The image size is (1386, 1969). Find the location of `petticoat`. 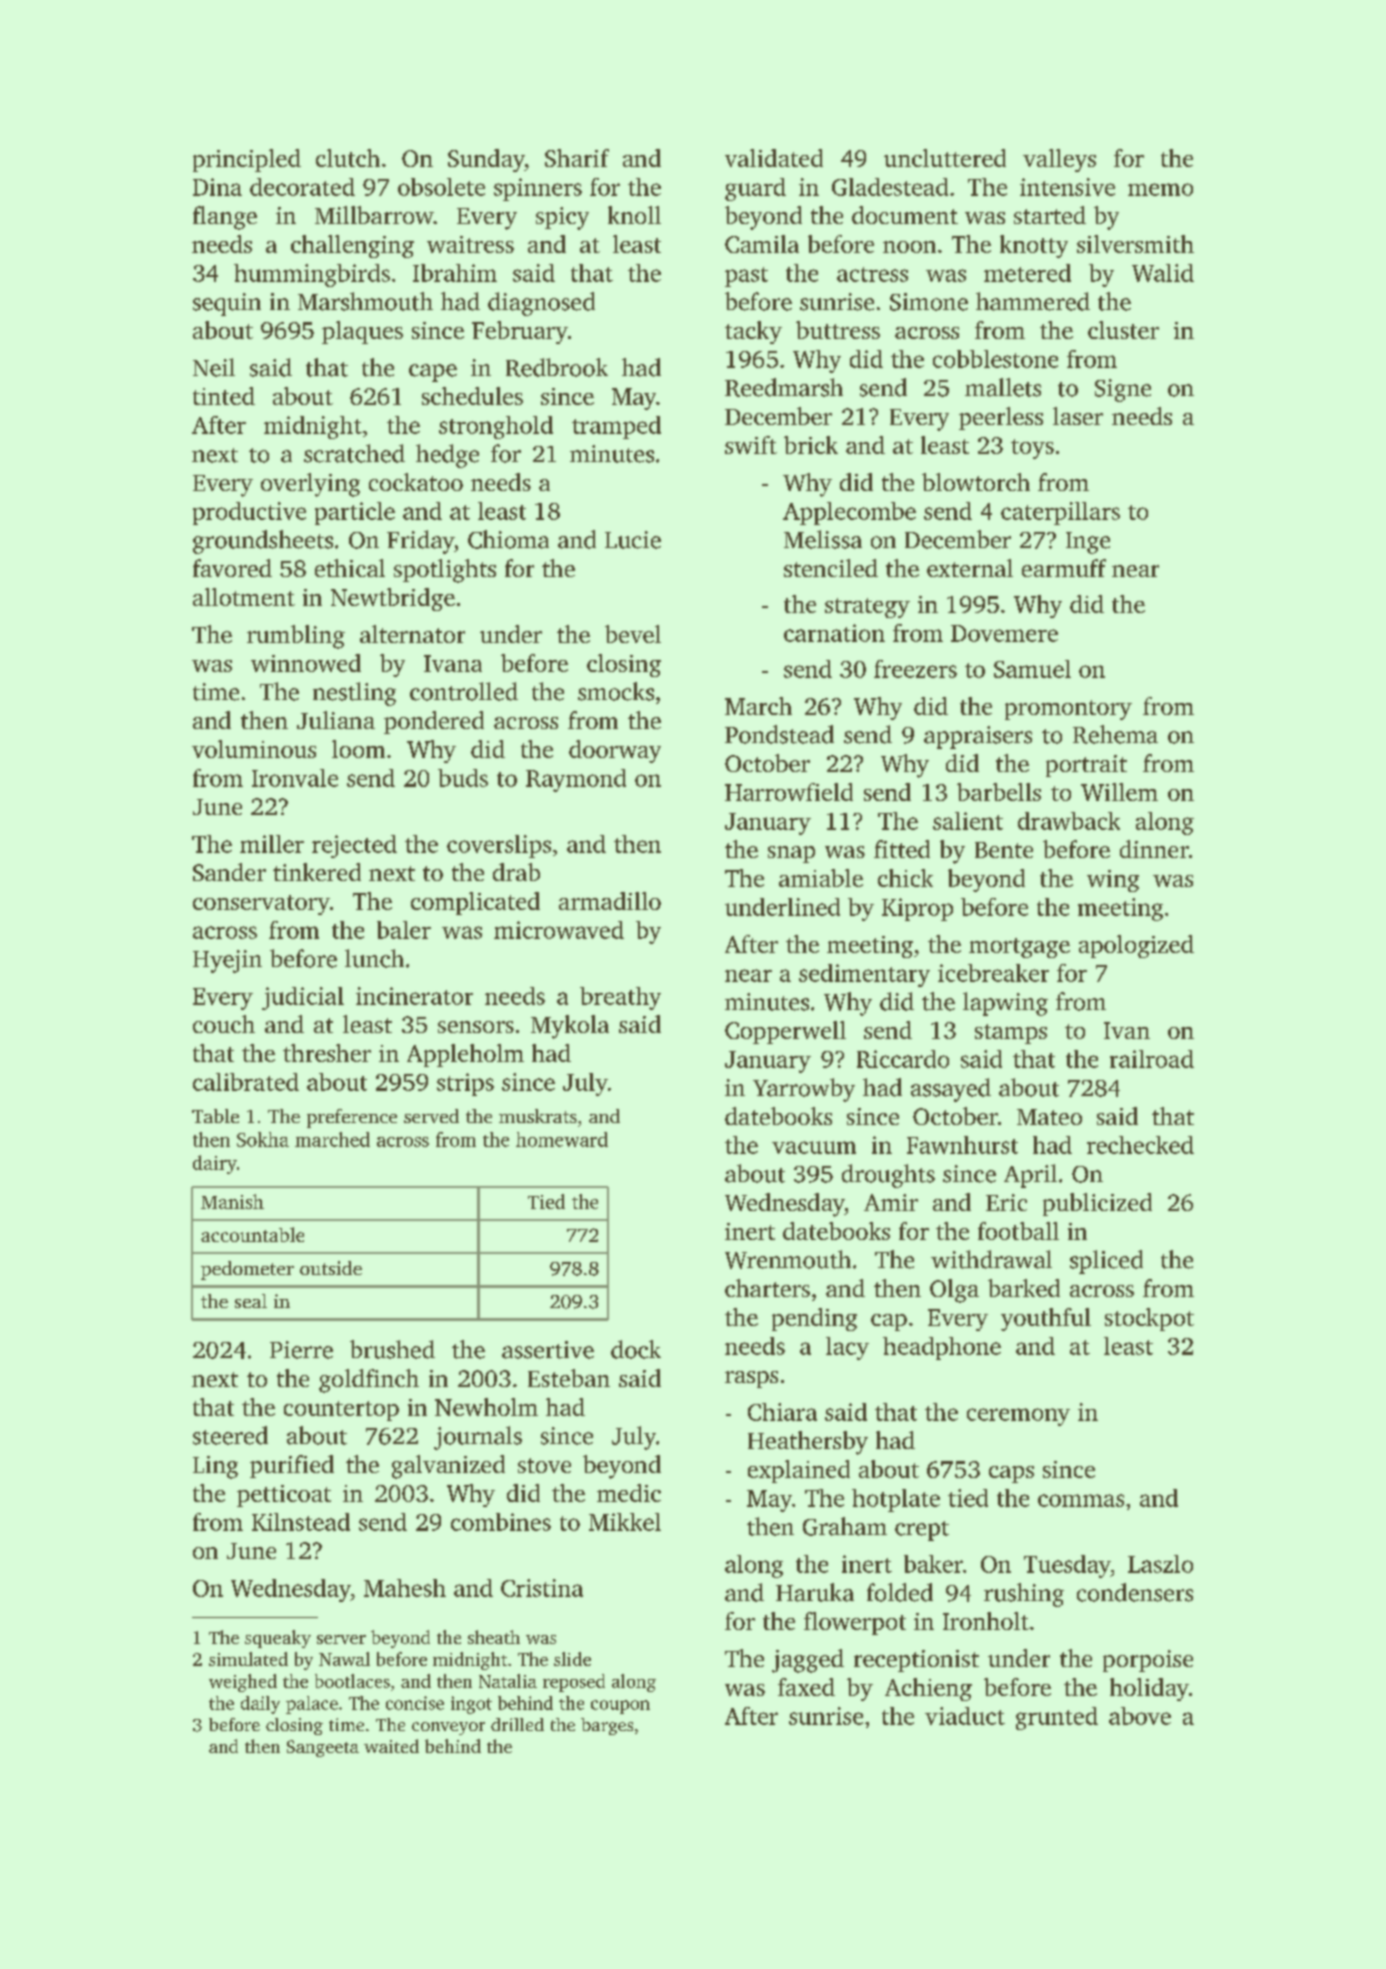

petticoat is located at coordinates (284, 1496).
